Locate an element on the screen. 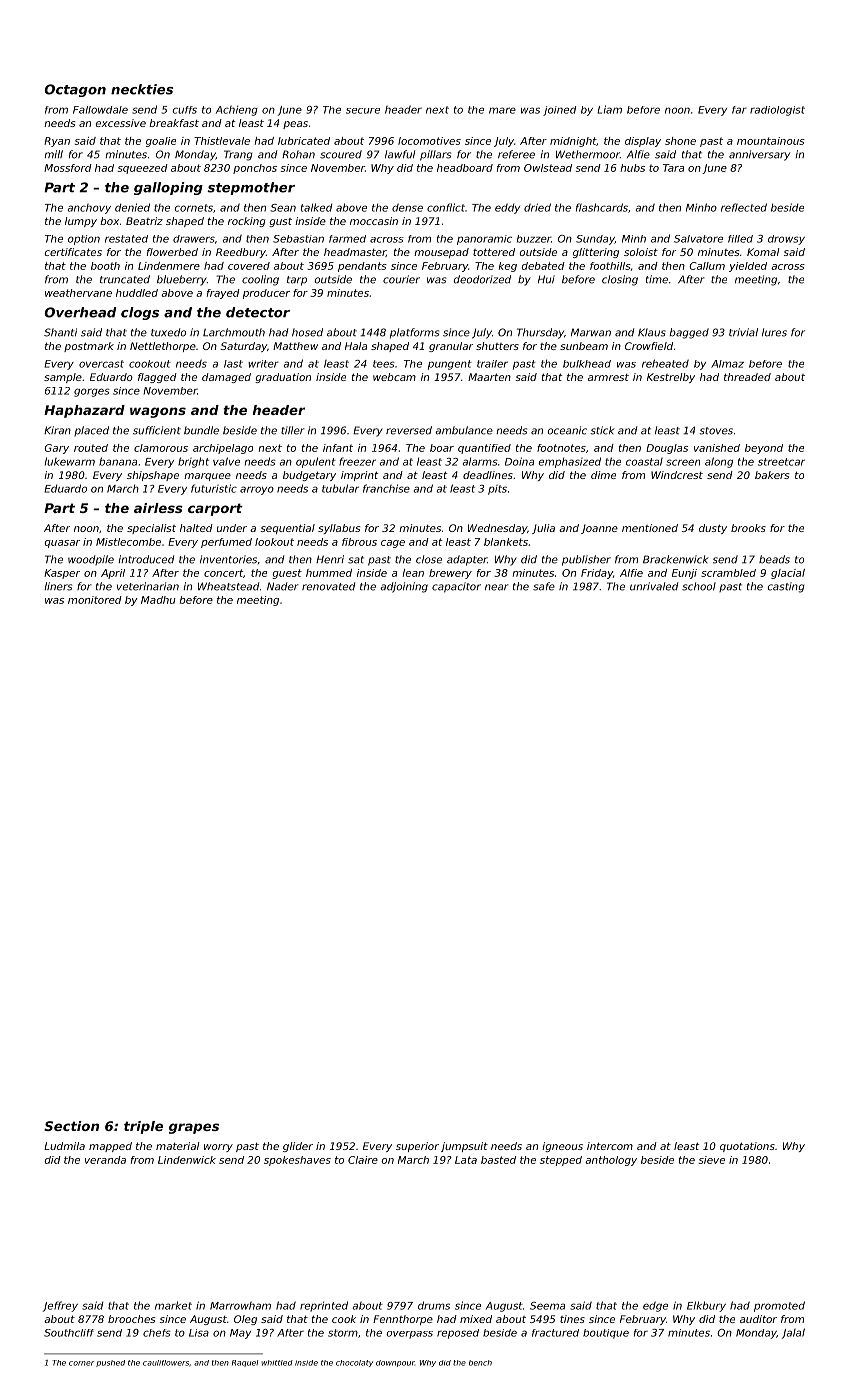 This screenshot has width=849, height=1400. mentioned is located at coordinates (650, 528).
